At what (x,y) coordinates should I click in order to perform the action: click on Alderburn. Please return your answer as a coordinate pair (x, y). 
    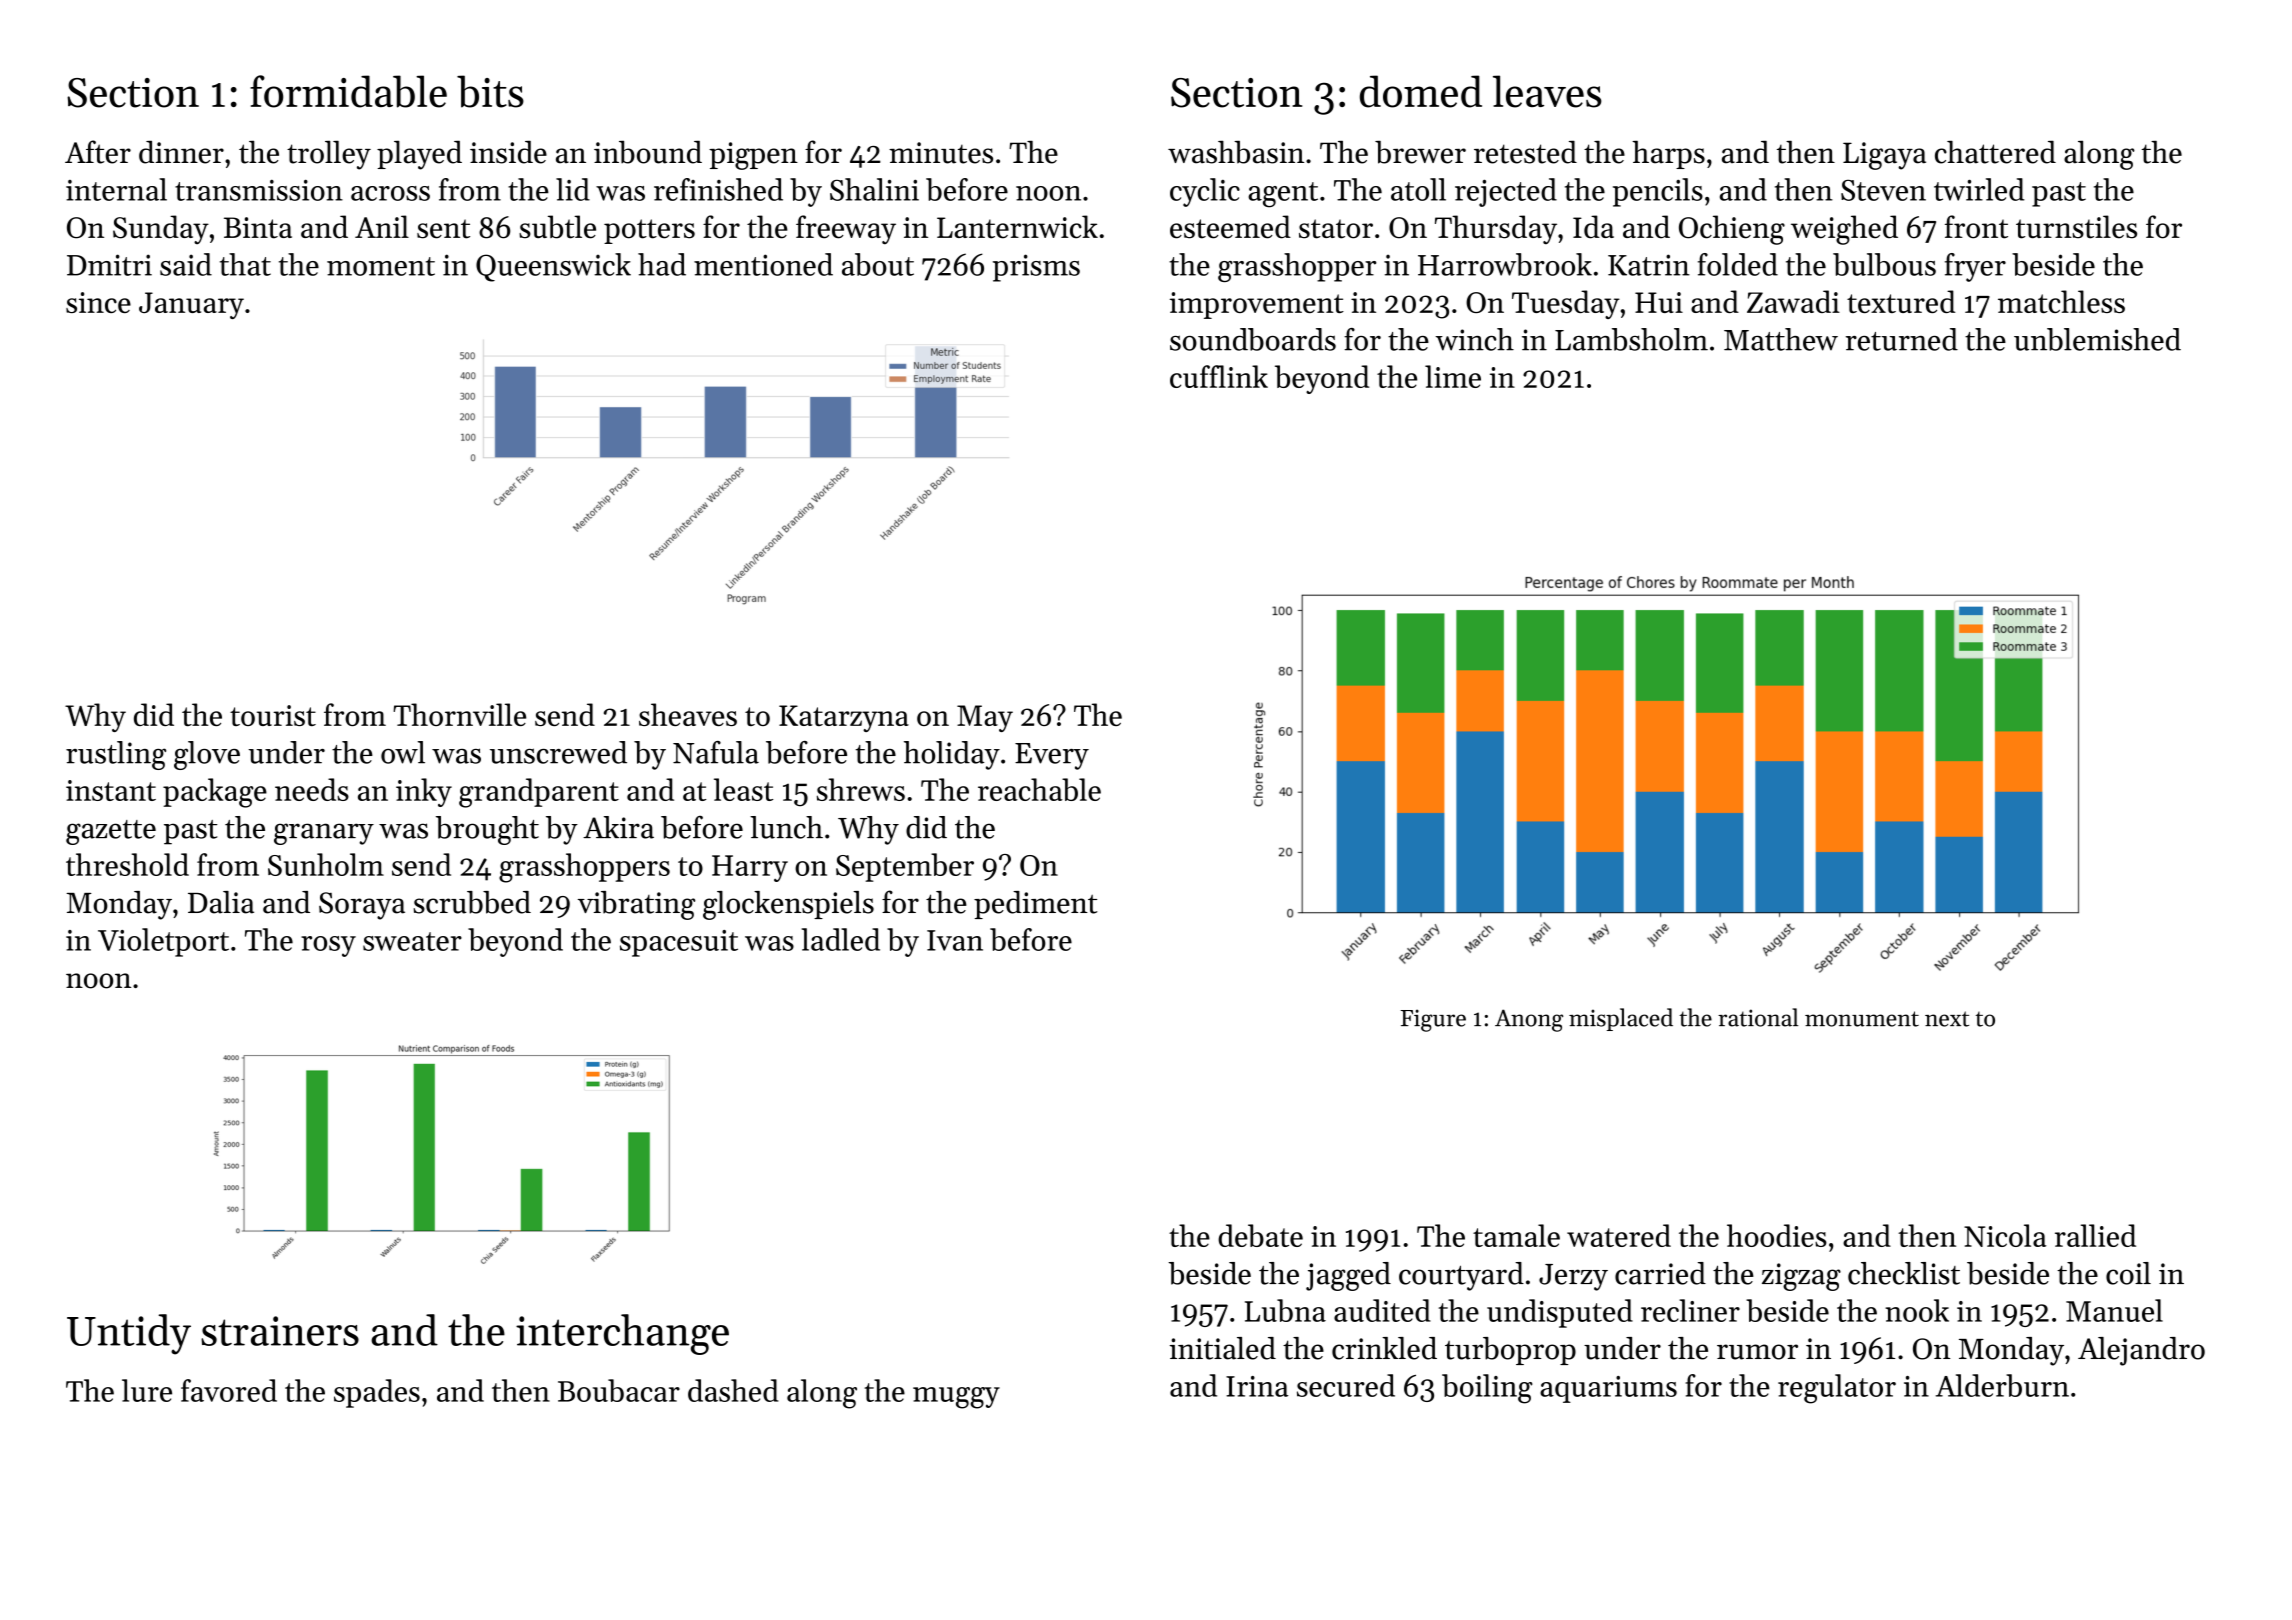
    Looking at the image, I should click on (2002, 1385).
